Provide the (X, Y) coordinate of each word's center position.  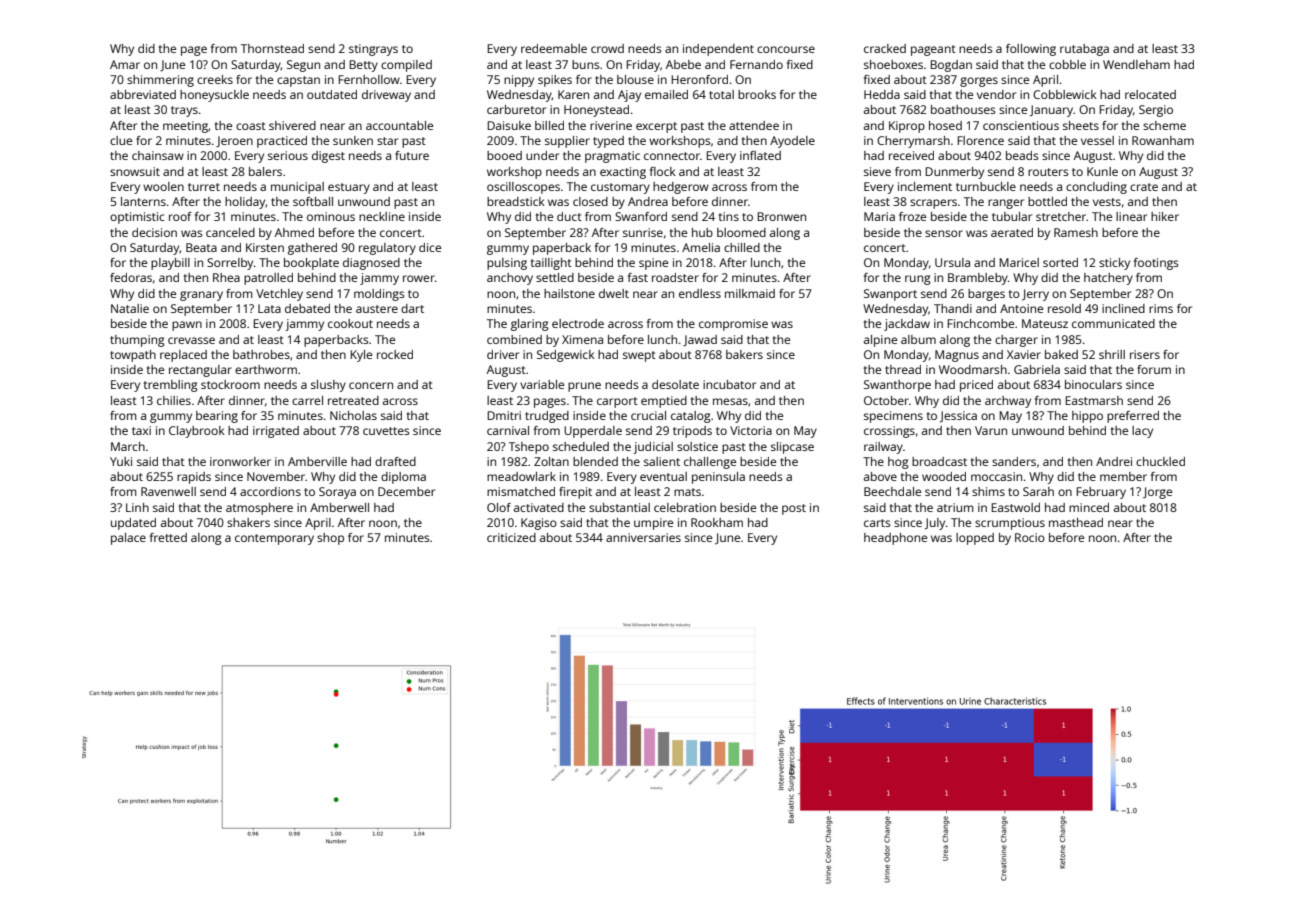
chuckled (1160, 461)
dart (412, 308)
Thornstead (272, 48)
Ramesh (1076, 232)
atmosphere (259, 509)
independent (718, 50)
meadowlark (521, 476)
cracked (885, 48)
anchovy (510, 279)
